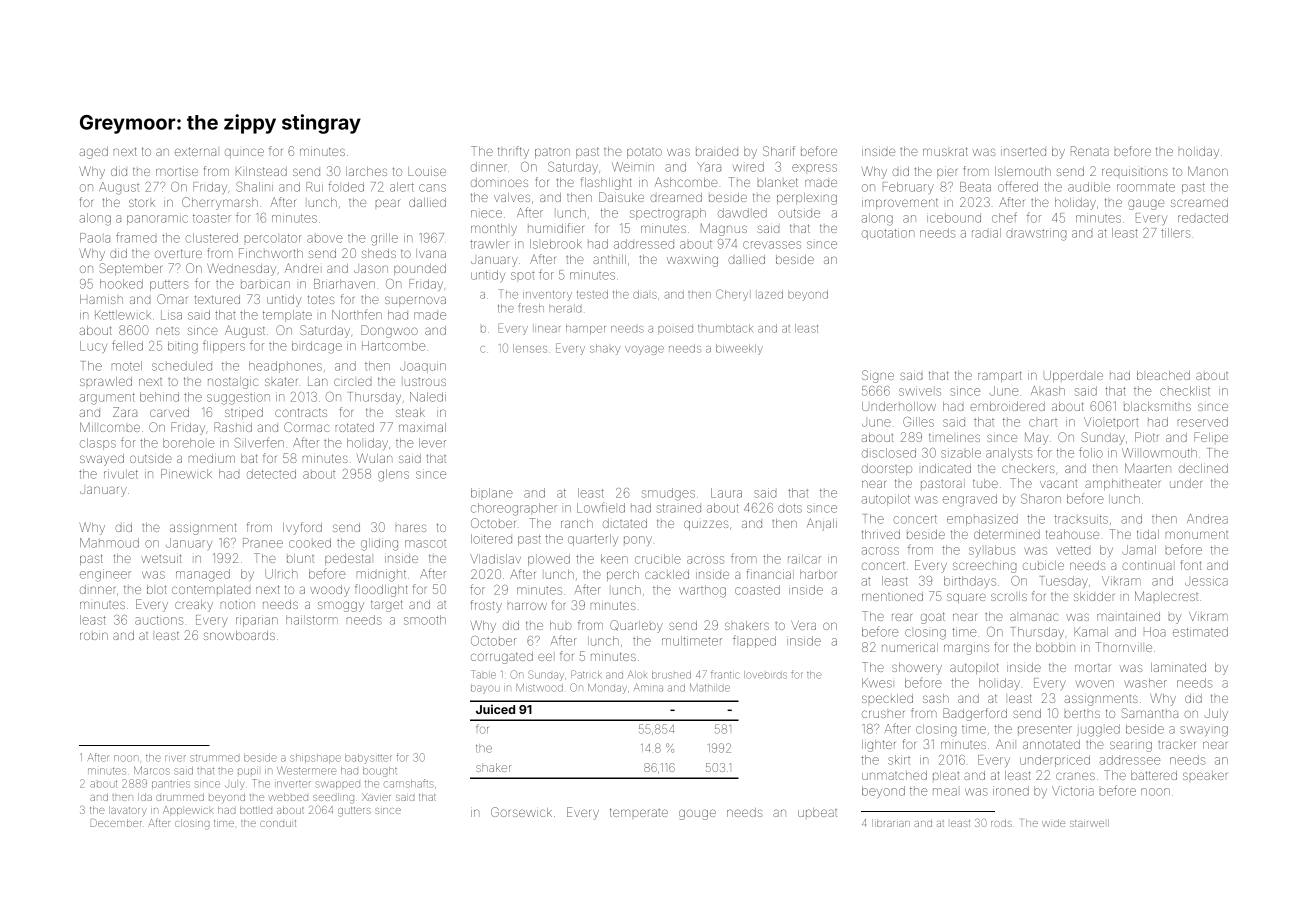 The width and height of the screenshot is (1308, 924). Describe the element at coordinates (152, 770) in the screenshot. I see `Marcos` at that location.
